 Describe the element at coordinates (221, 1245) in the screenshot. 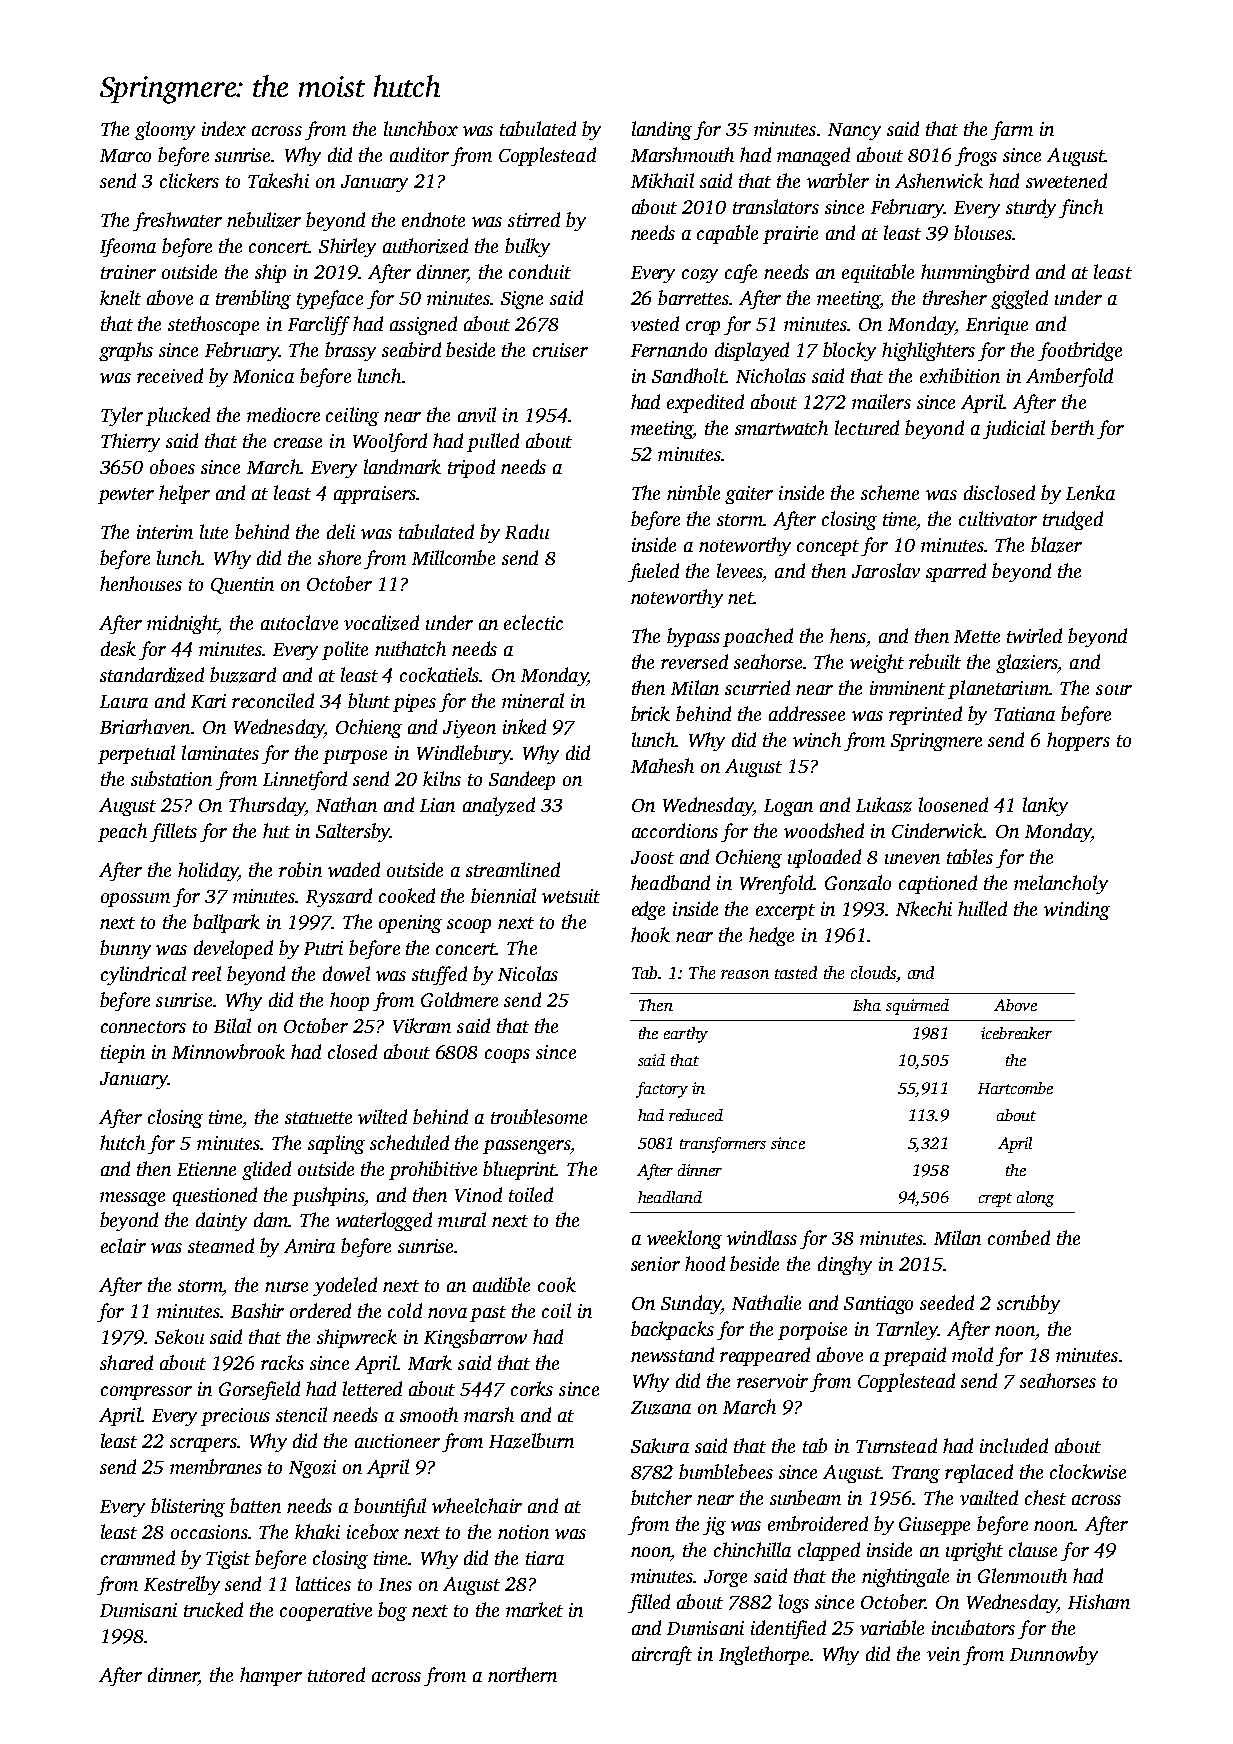

I see `steamed` at that location.
